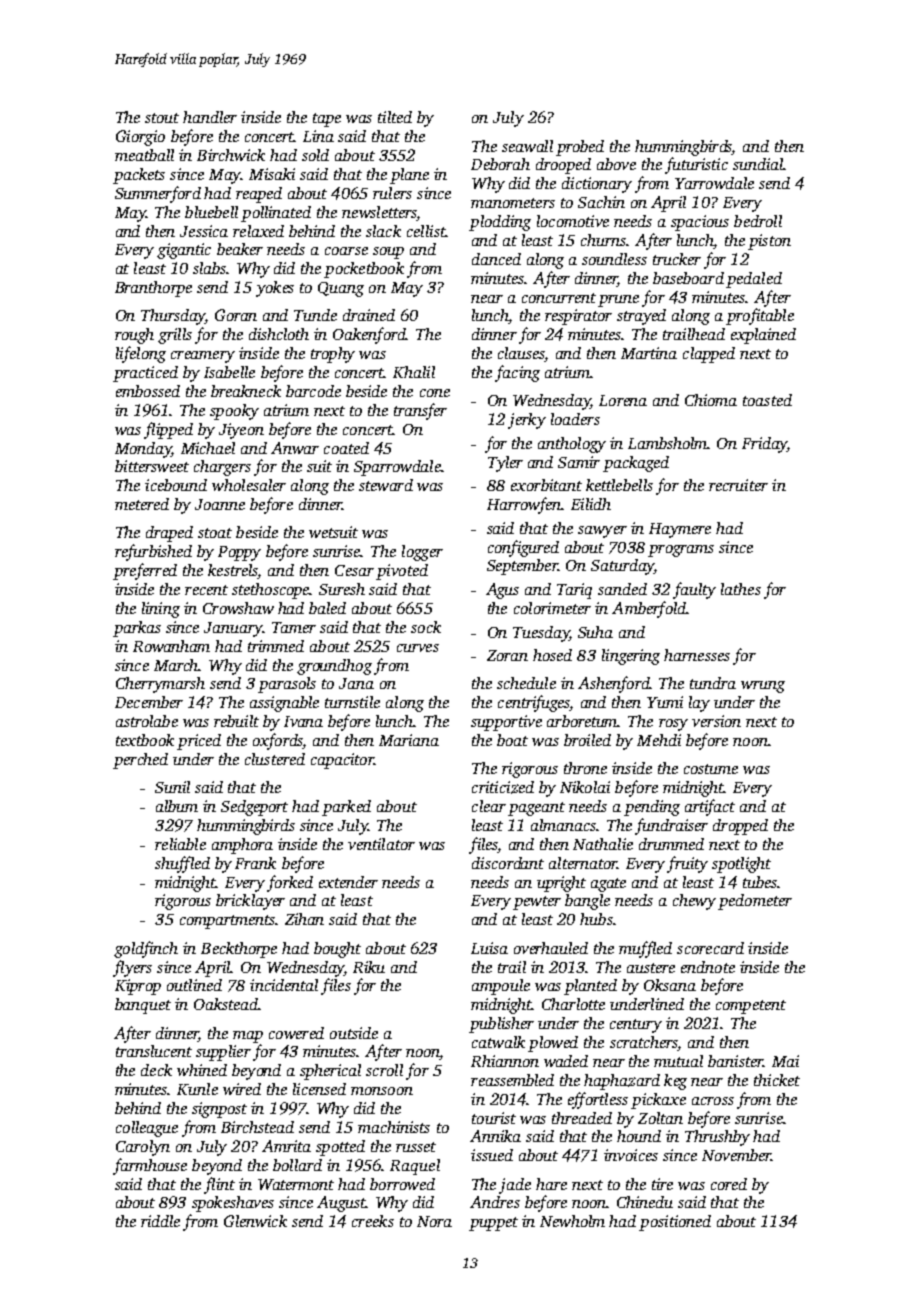 Image resolution: width=924 pixels, height=1308 pixels. What do you see at coordinates (246, 391) in the document?
I see `breakneck` at bounding box center [246, 391].
